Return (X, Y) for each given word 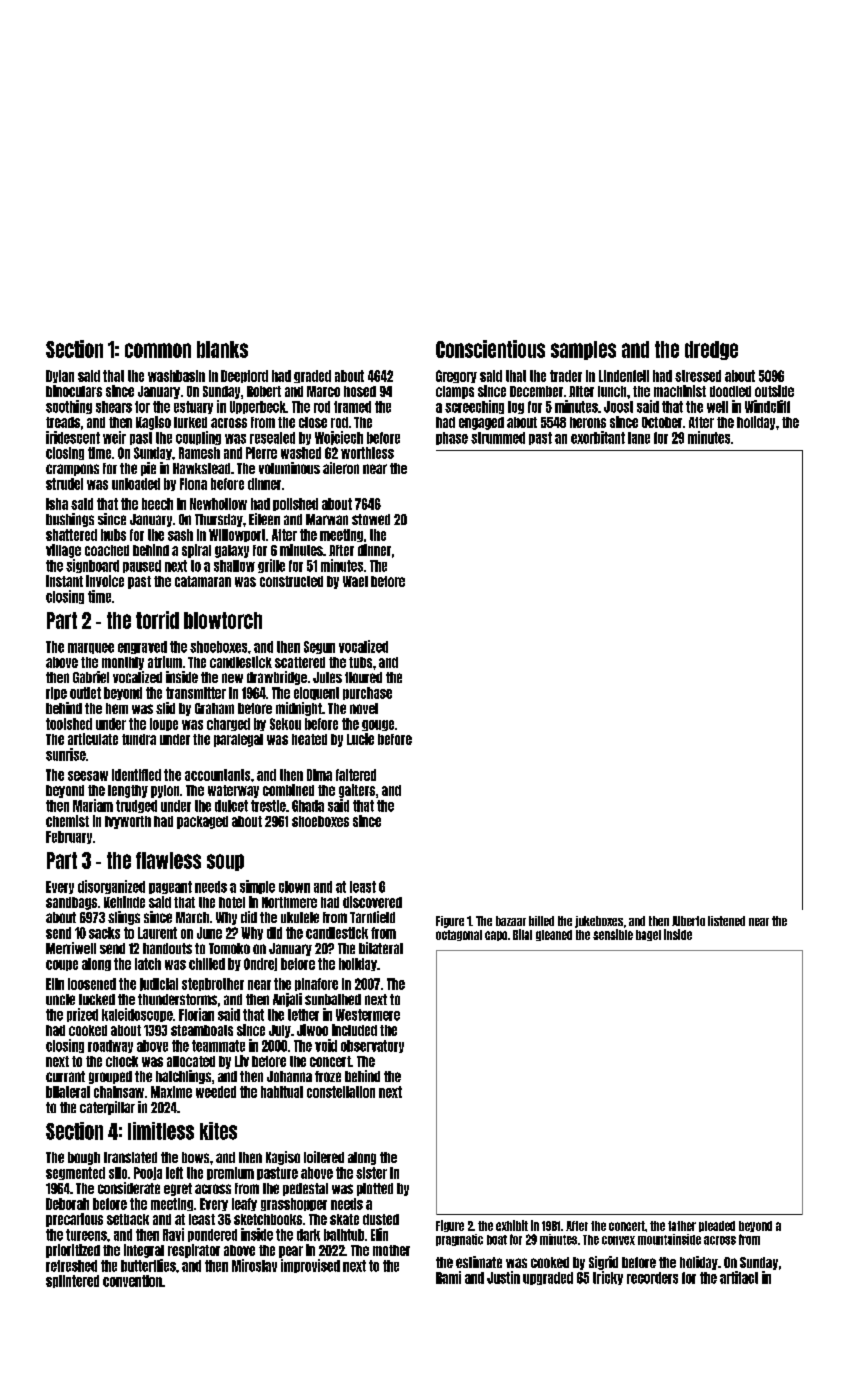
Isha (57, 504)
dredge (711, 350)
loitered (324, 1157)
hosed (360, 391)
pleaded (717, 1226)
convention (132, 1281)
